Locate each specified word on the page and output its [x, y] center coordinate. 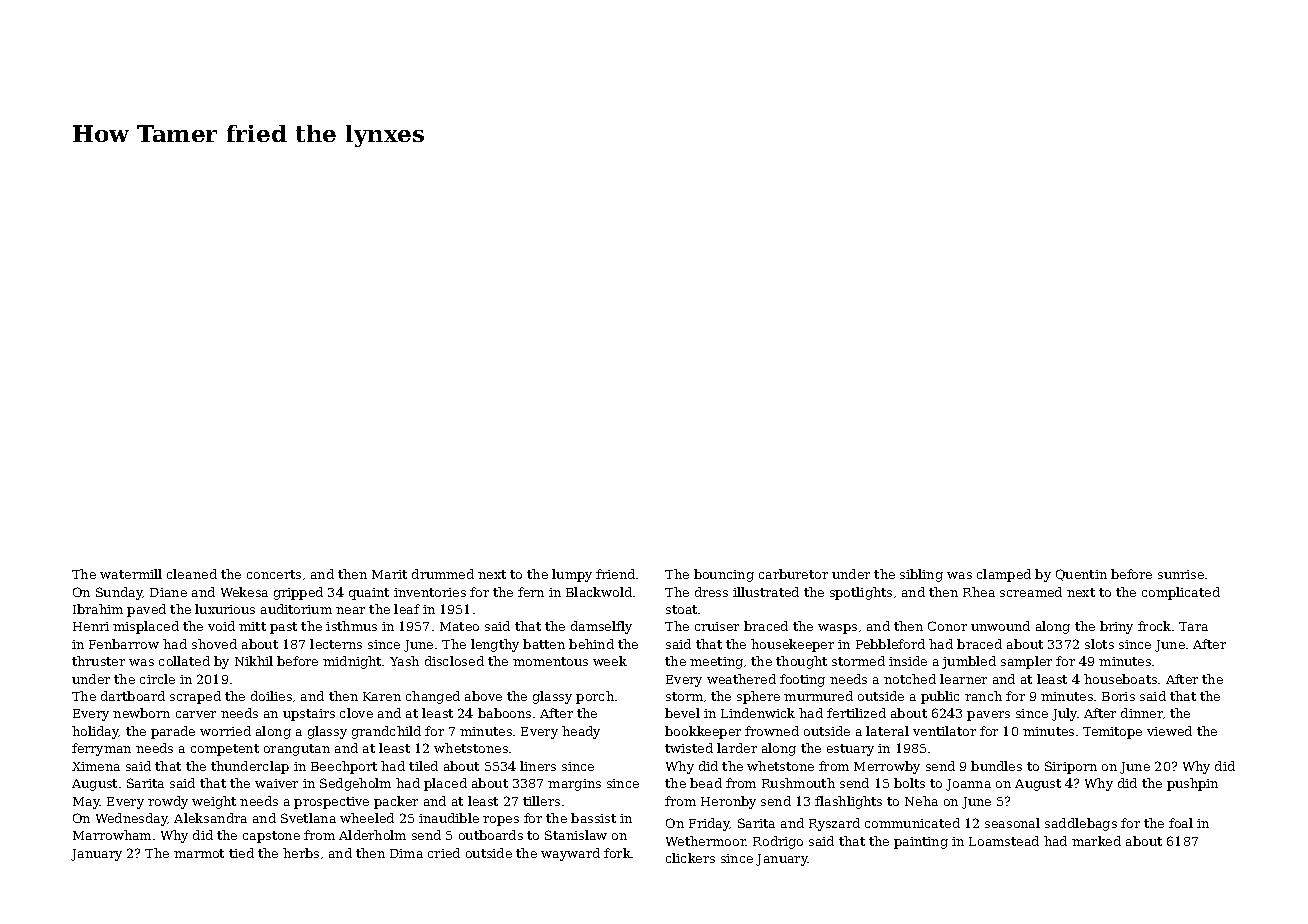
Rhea [979, 592]
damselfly [601, 627]
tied [241, 853]
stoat [681, 609]
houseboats [1120, 679]
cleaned [192, 574]
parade [173, 732]
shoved [214, 644]
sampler [1026, 662]
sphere [758, 697]
